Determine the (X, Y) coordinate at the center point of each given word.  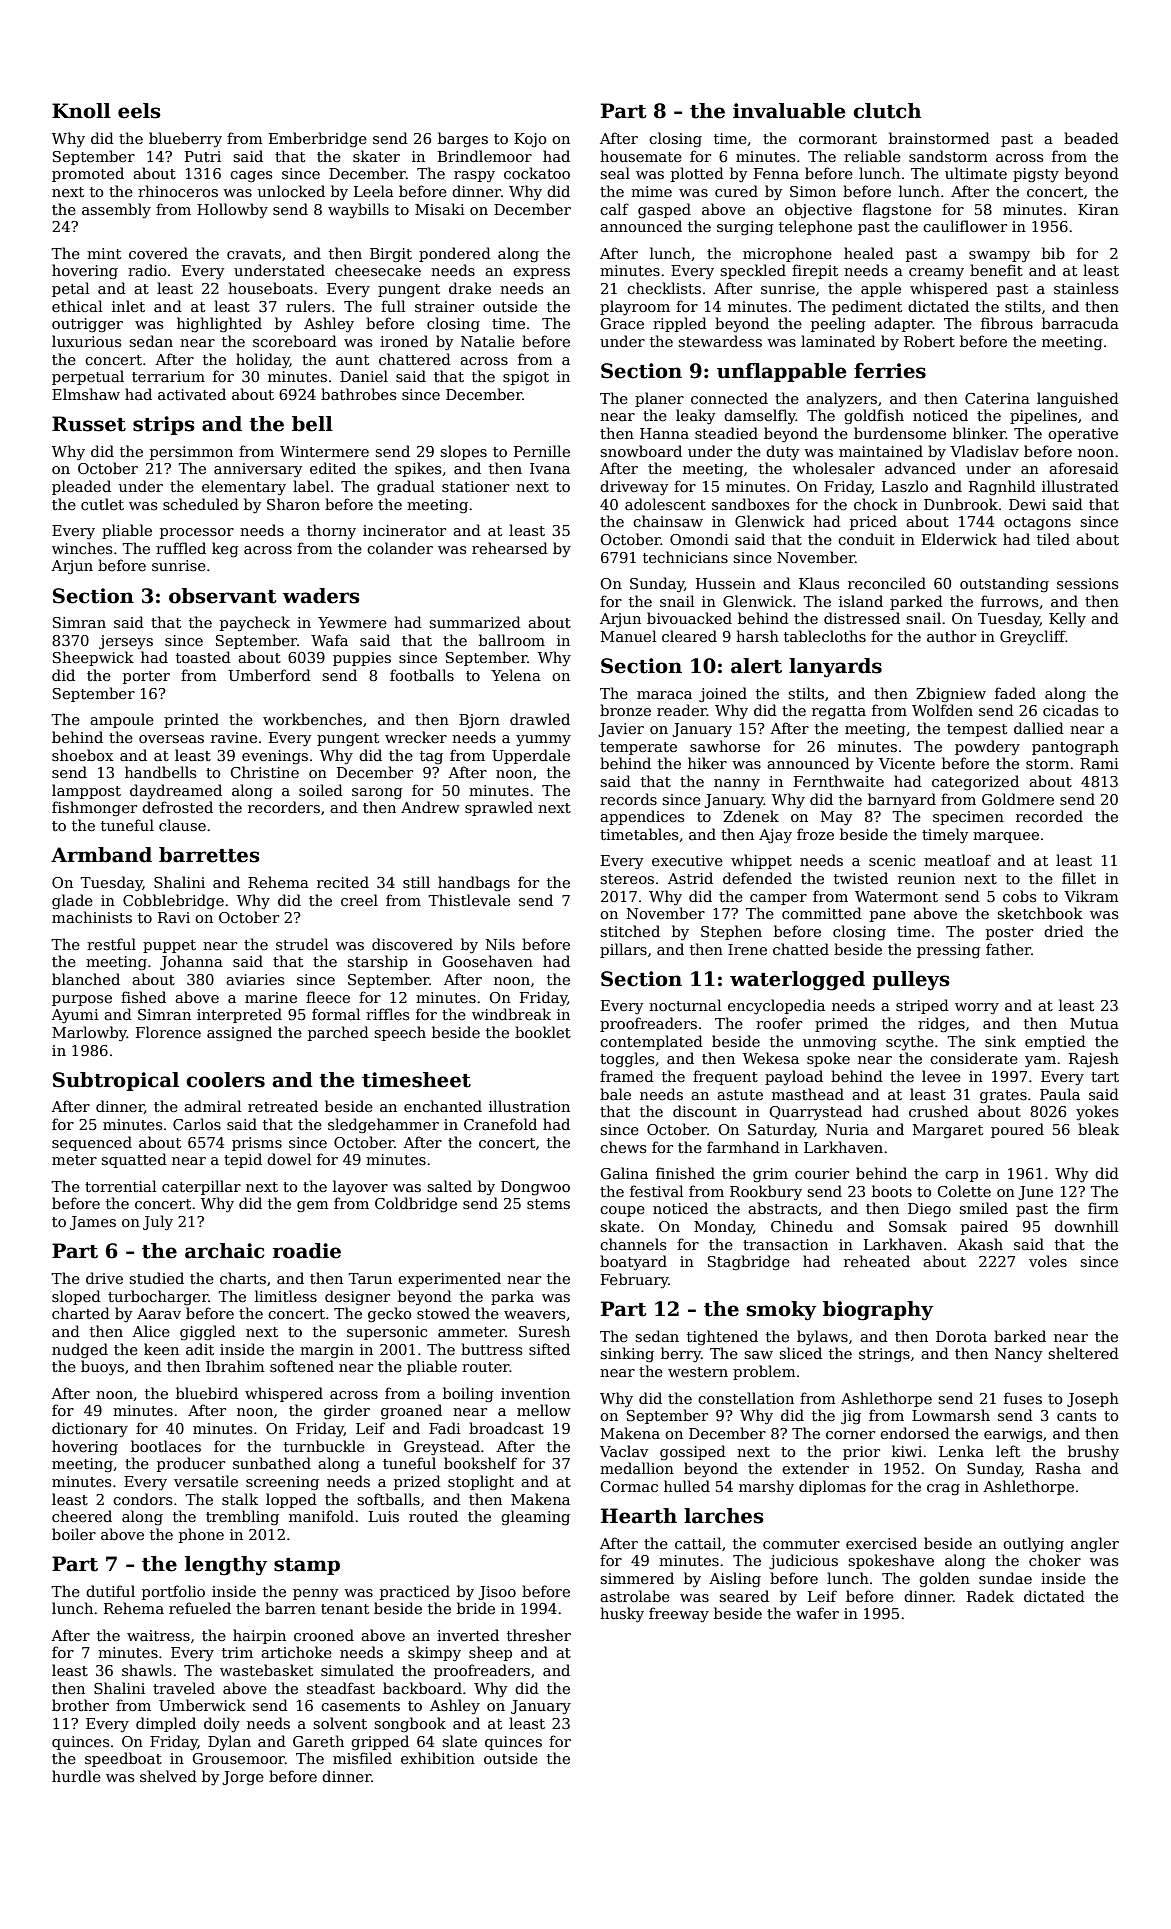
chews (623, 1147)
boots (892, 1191)
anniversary (258, 470)
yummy (543, 740)
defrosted (177, 807)
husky (622, 1614)
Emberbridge (318, 139)
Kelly (1067, 619)
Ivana (550, 468)
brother (80, 1705)
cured (736, 191)
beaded (1091, 138)
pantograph (1075, 748)
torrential (120, 1186)
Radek (990, 1596)
